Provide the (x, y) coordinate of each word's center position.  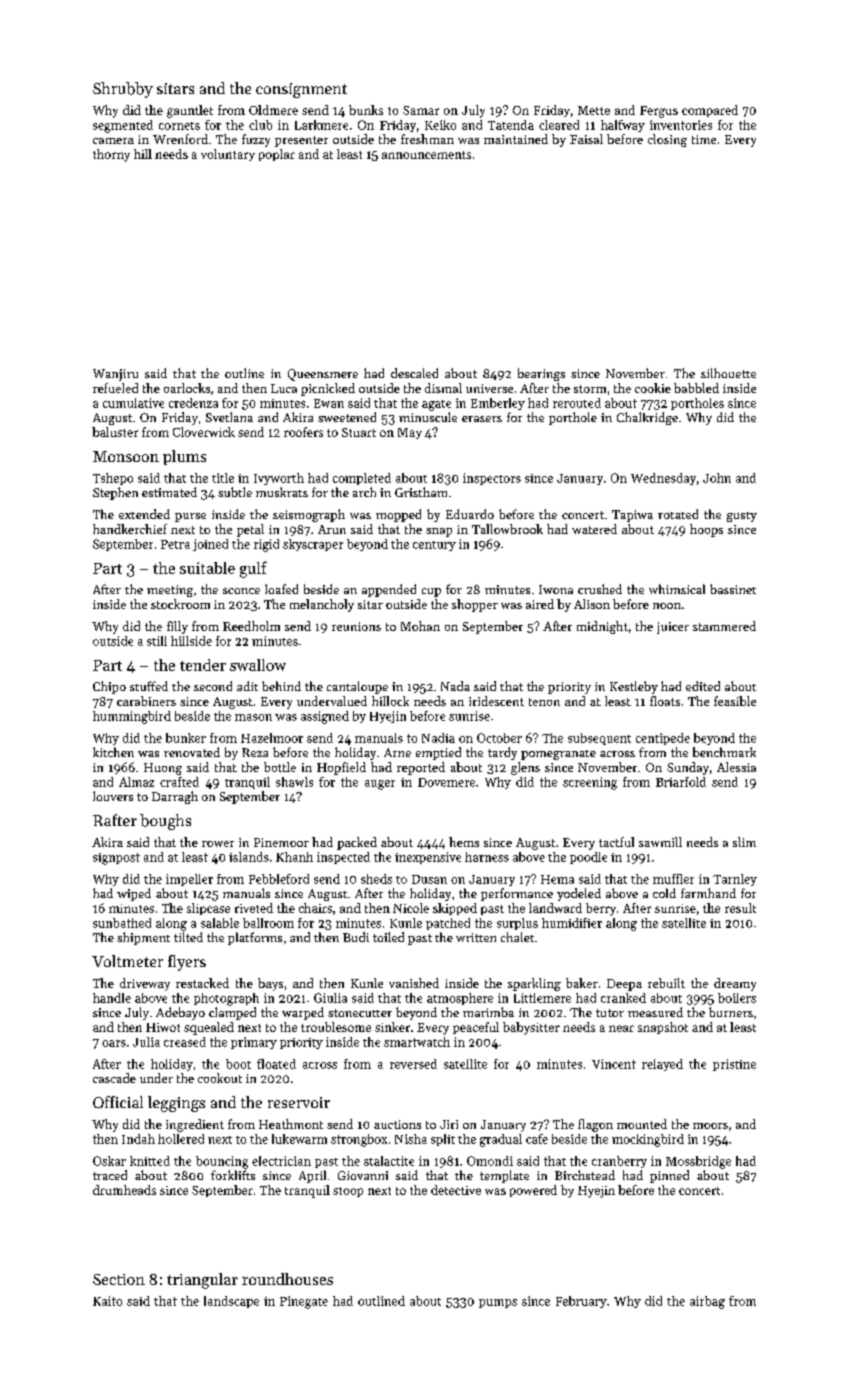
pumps (498, 1303)
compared (710, 111)
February (581, 1302)
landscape (231, 1302)
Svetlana (229, 417)
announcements (426, 155)
